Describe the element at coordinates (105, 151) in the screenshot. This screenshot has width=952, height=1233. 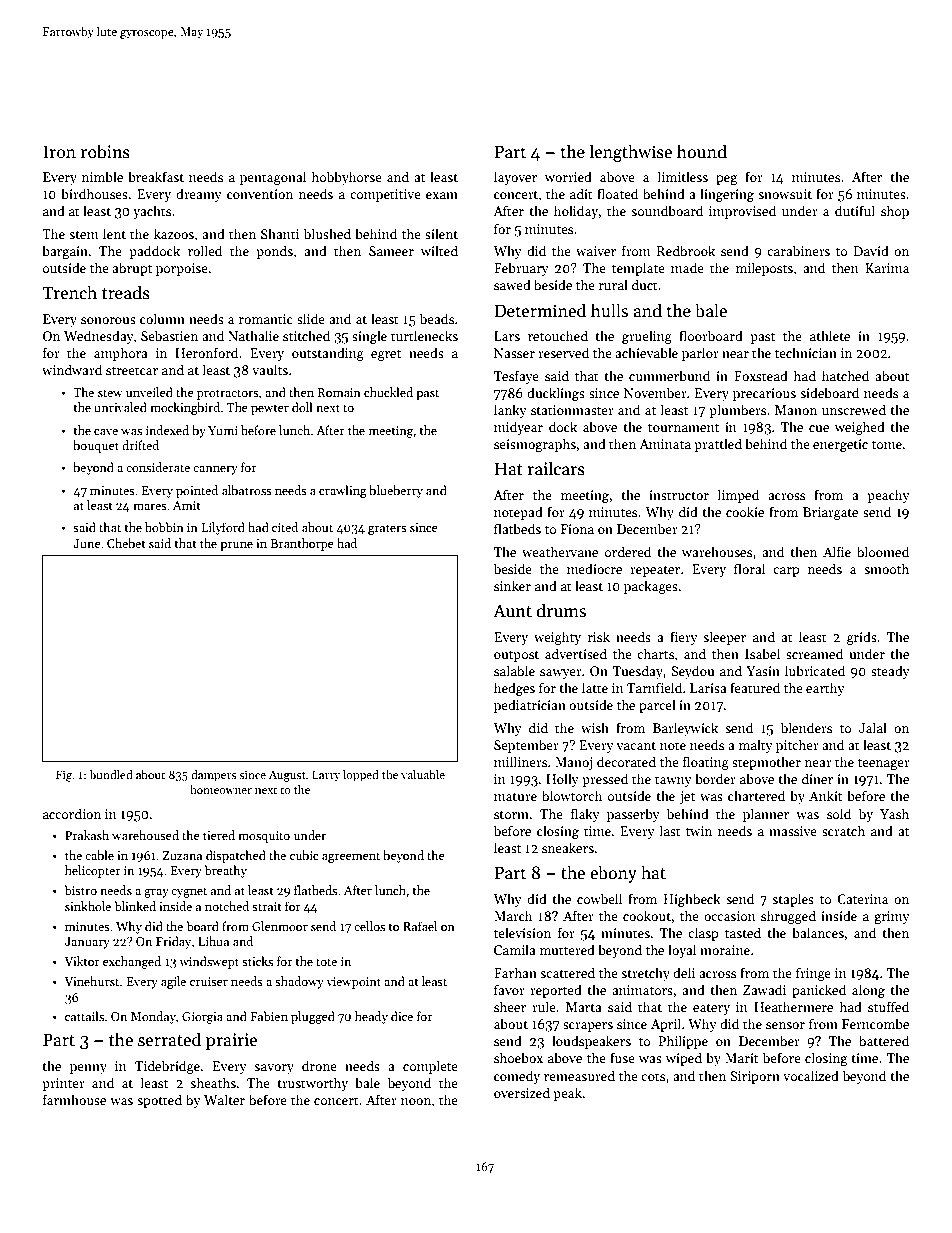
I see `robins` at that location.
